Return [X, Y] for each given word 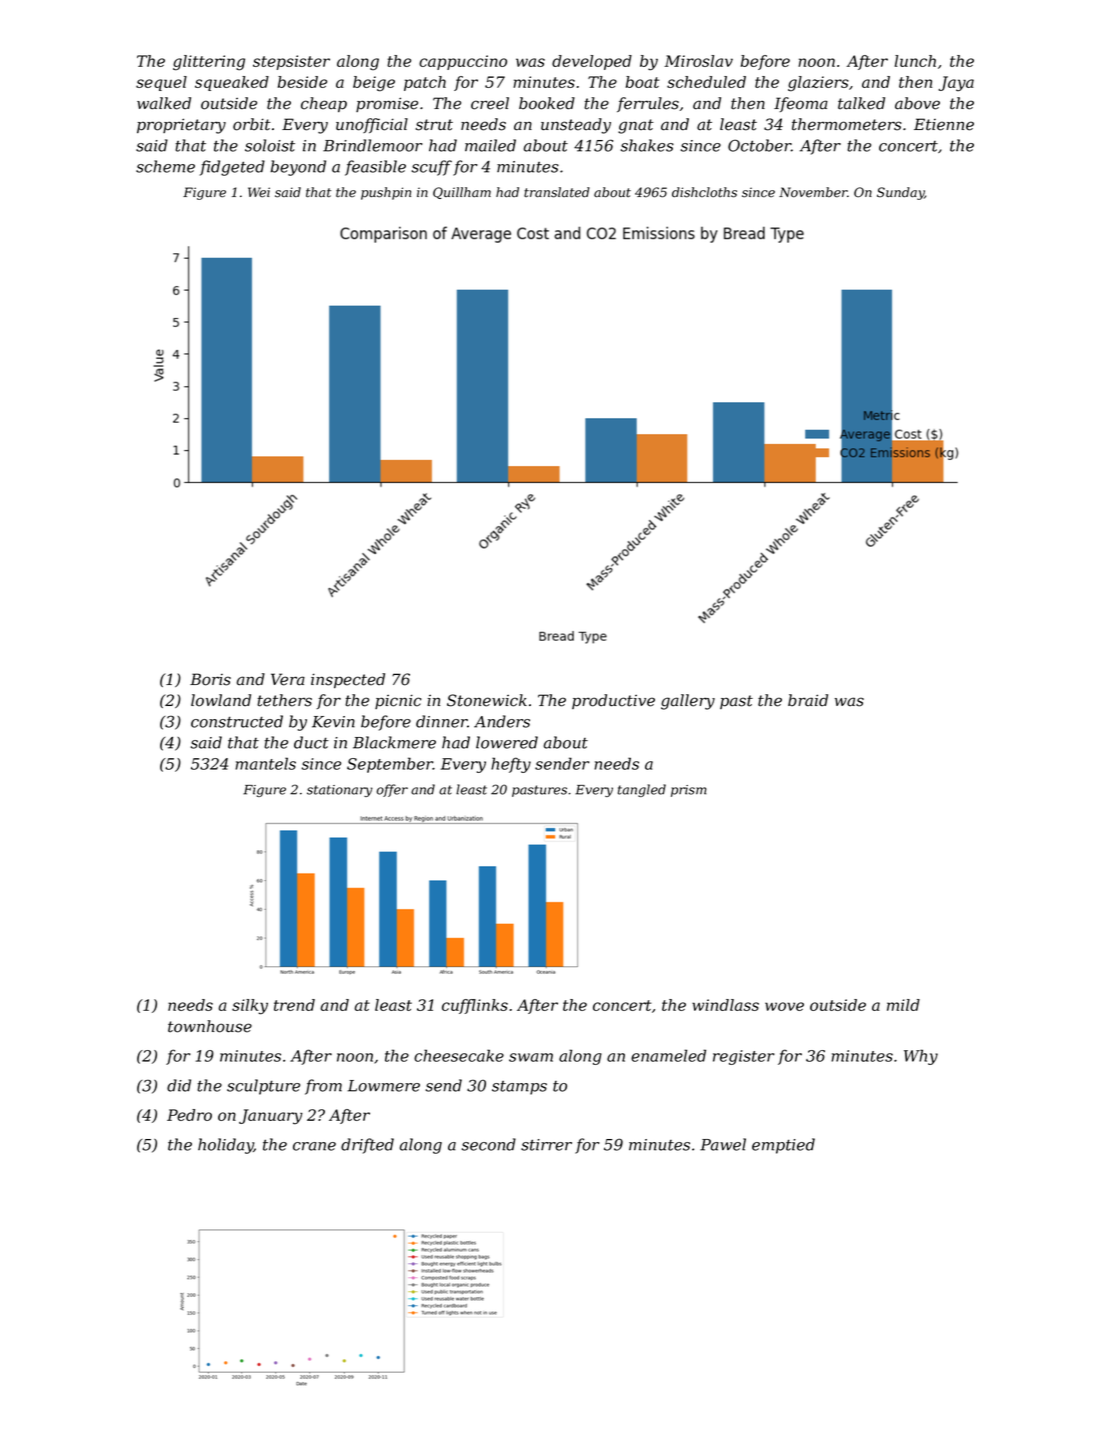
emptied [783, 1146]
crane [314, 1146]
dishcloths [704, 192]
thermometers [847, 124]
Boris [210, 679]
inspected [348, 680]
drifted [367, 1146]
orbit [252, 124]
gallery [688, 702]
